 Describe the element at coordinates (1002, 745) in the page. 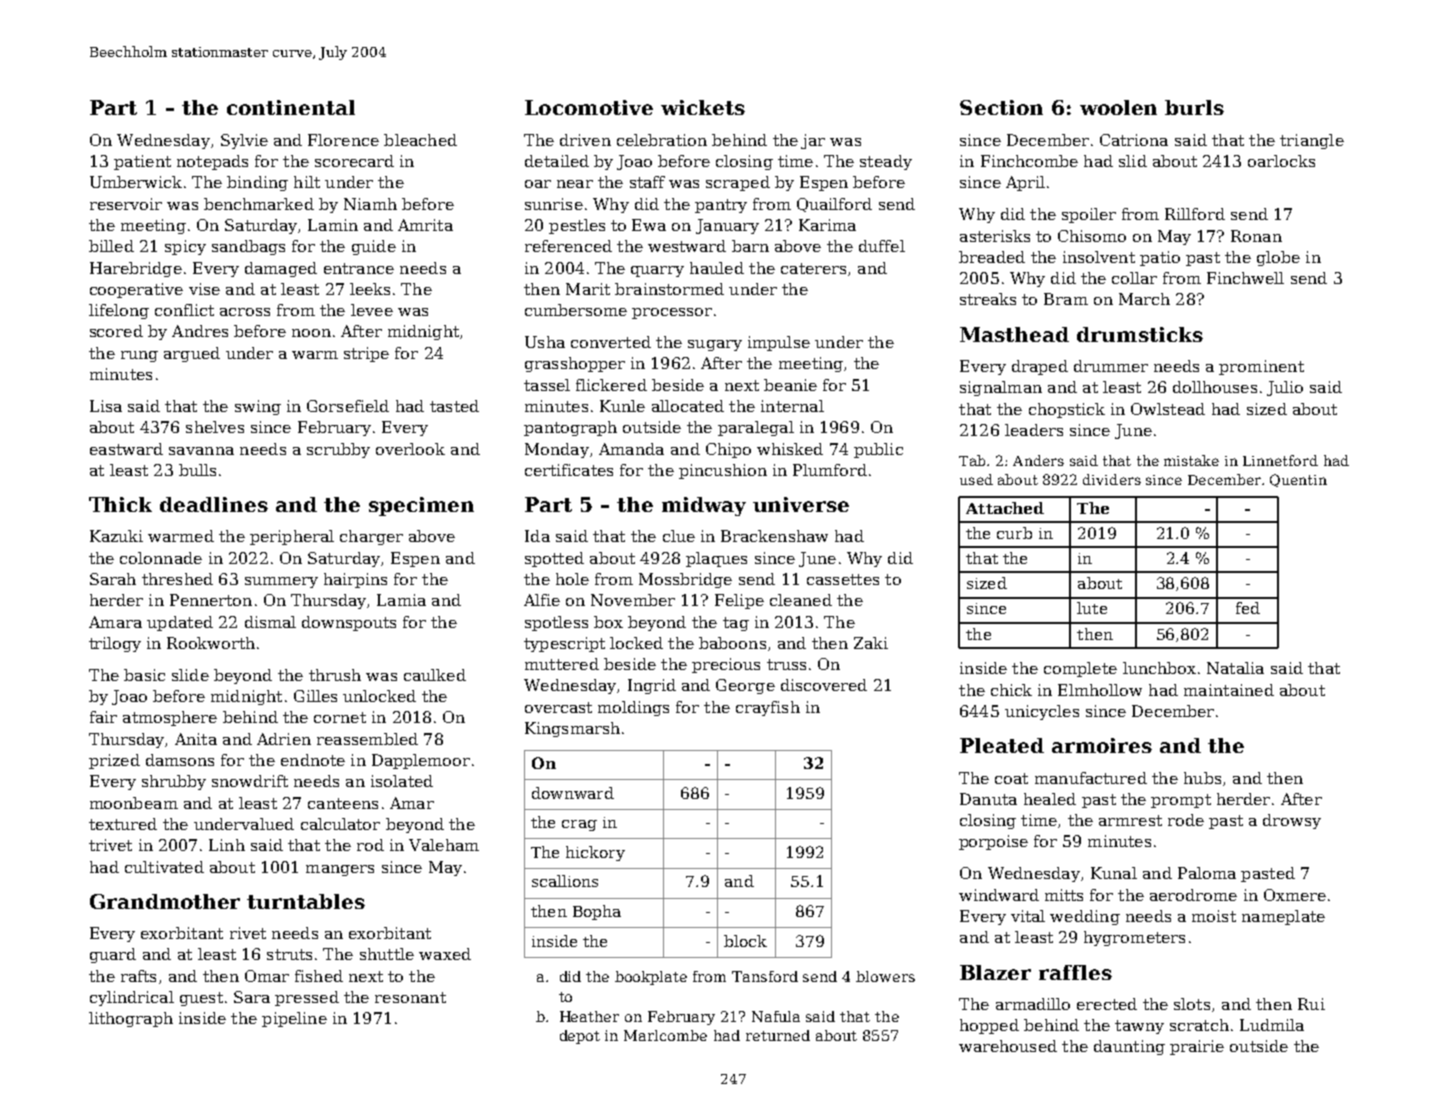

I see `Pleated` at that location.
